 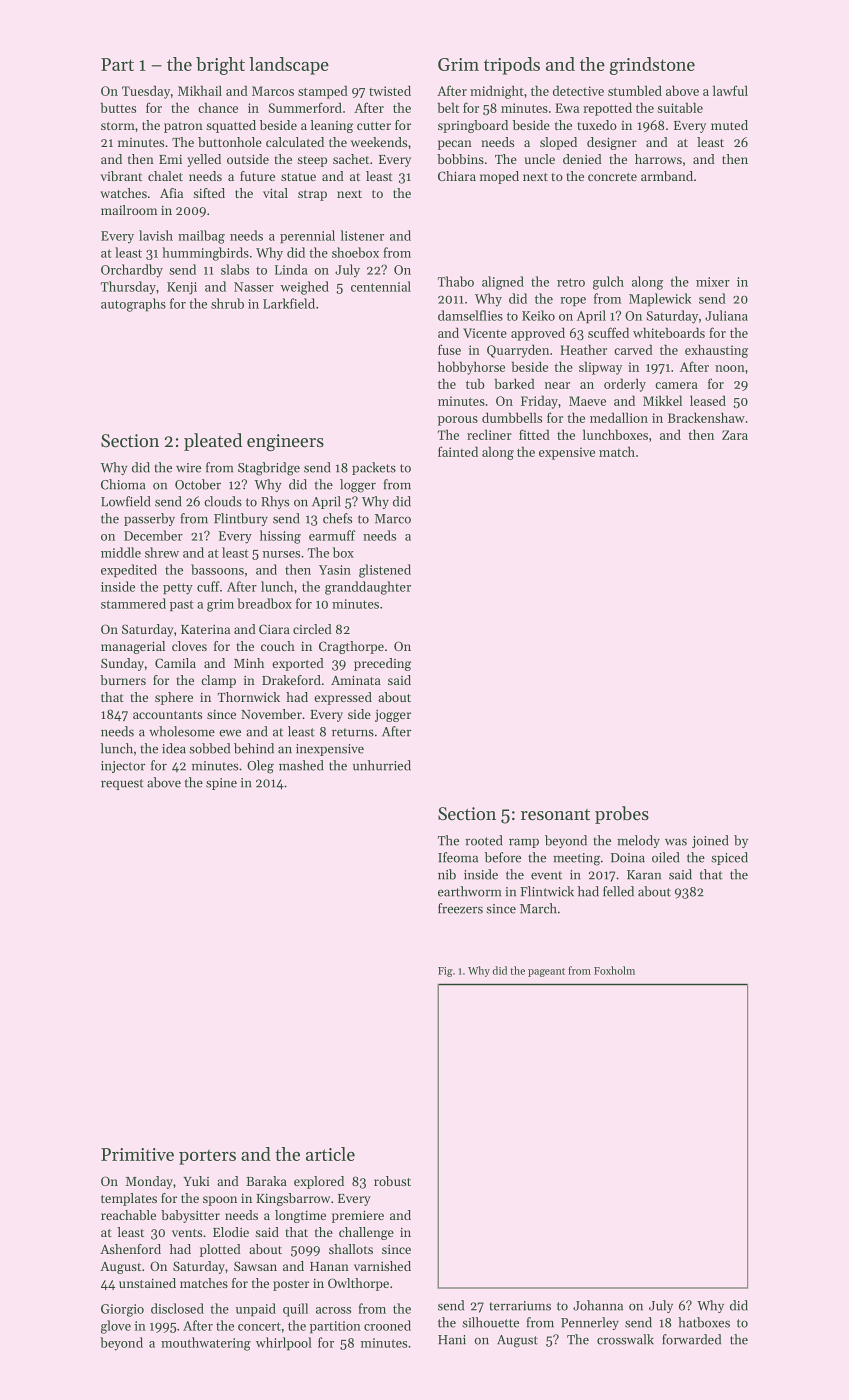 What do you see at coordinates (710, 841) in the page?
I see `joined` at bounding box center [710, 841].
